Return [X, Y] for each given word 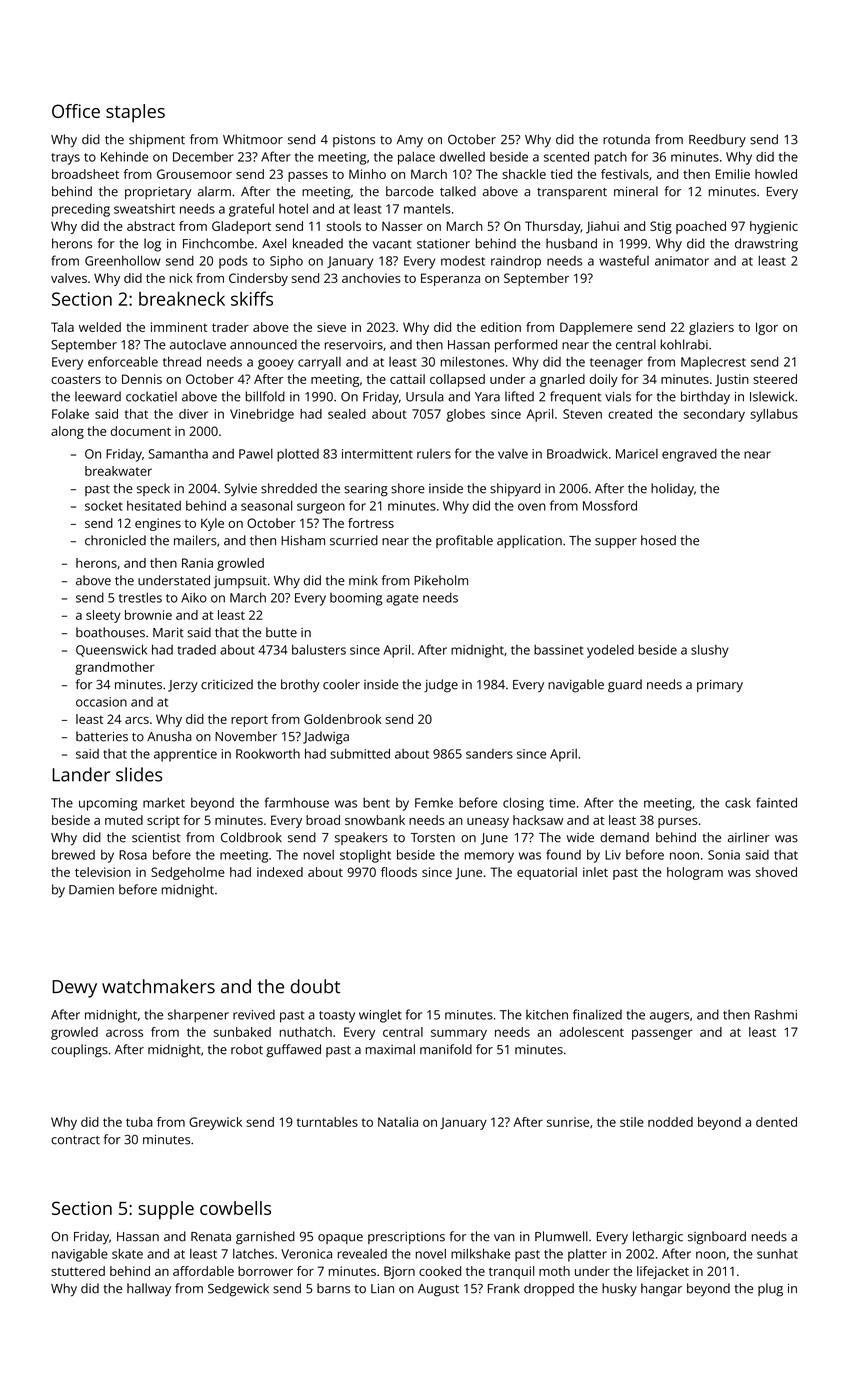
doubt [315, 986]
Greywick [215, 1123]
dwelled [462, 157]
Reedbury [717, 141]
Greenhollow [123, 261]
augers [669, 1017]
